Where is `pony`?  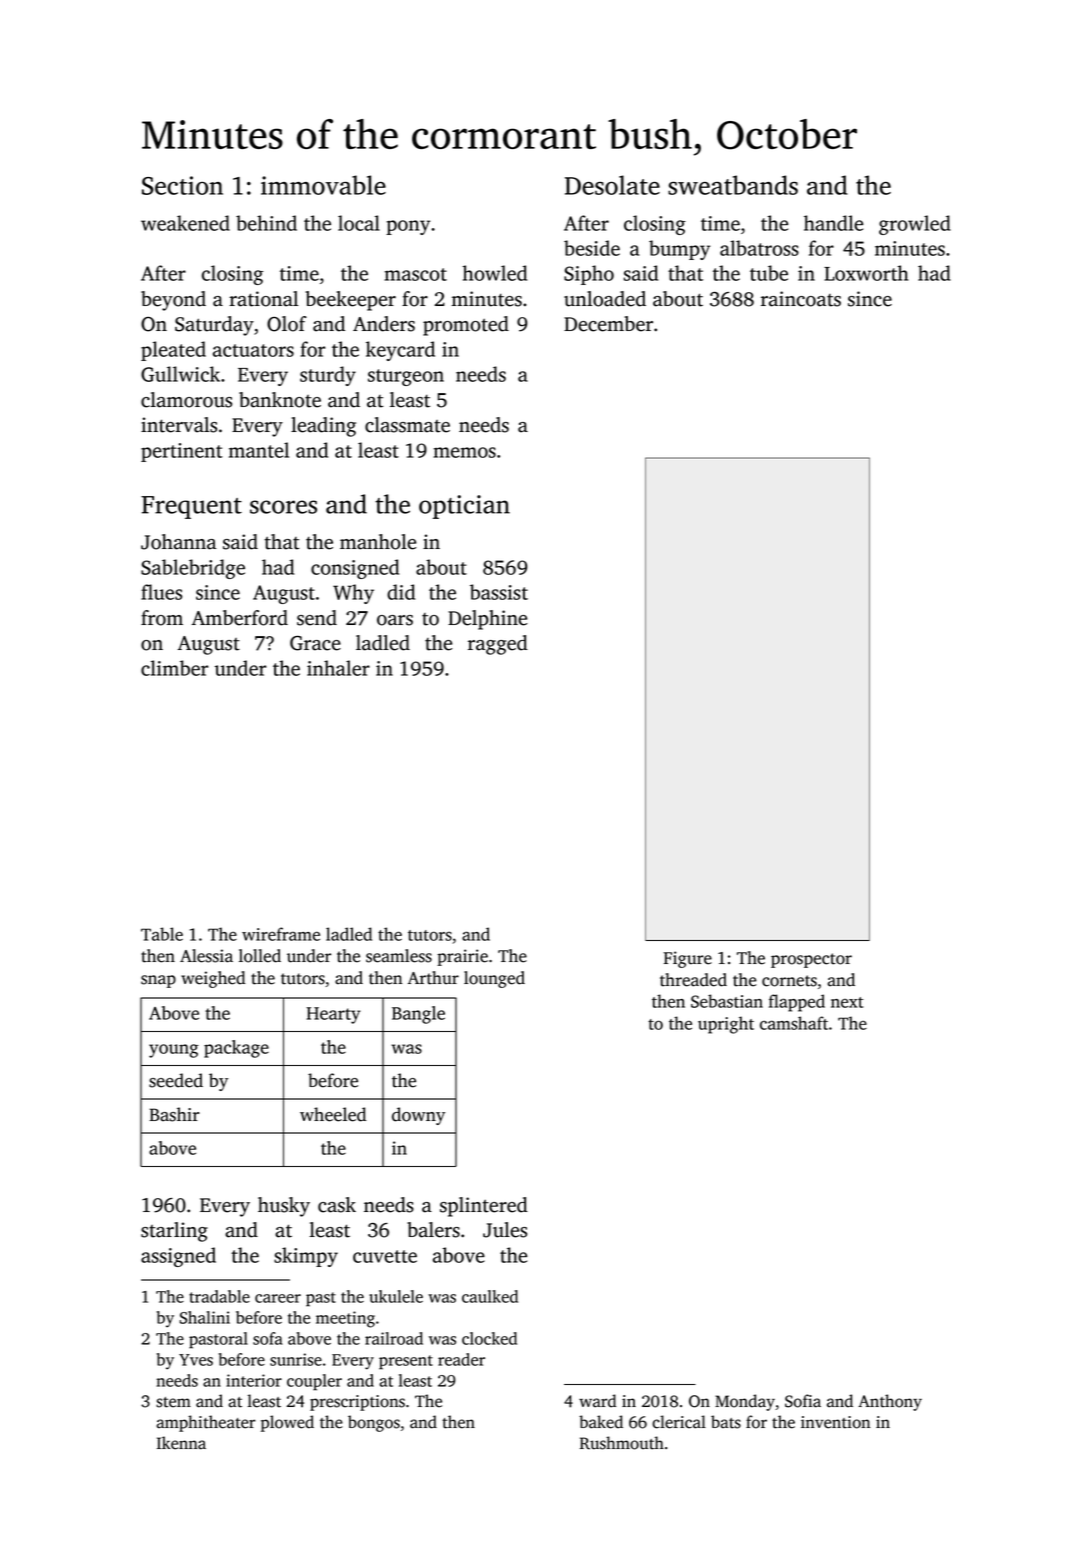
pony is located at coordinates (408, 227).
